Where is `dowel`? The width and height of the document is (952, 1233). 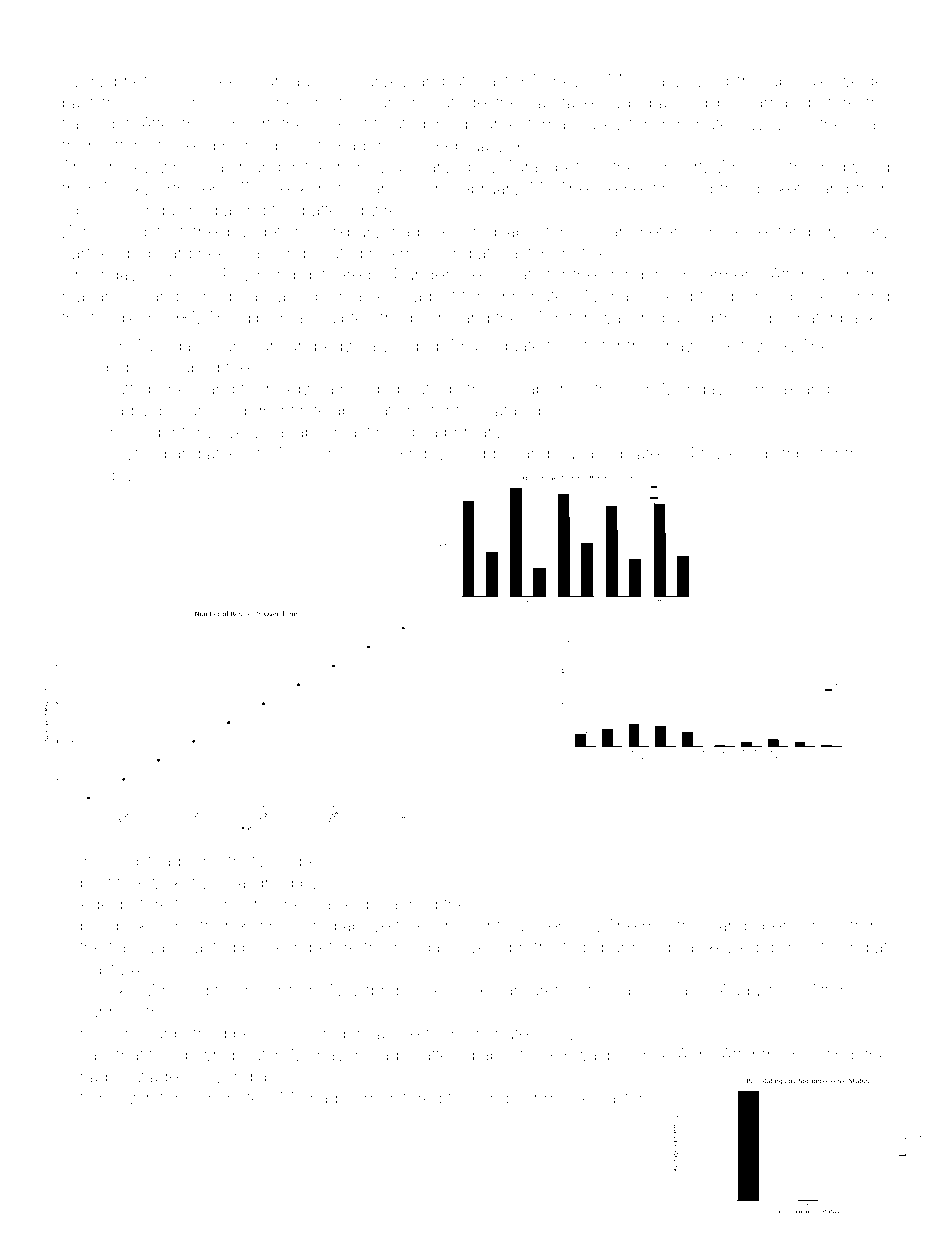
dowel is located at coordinates (129, 475).
